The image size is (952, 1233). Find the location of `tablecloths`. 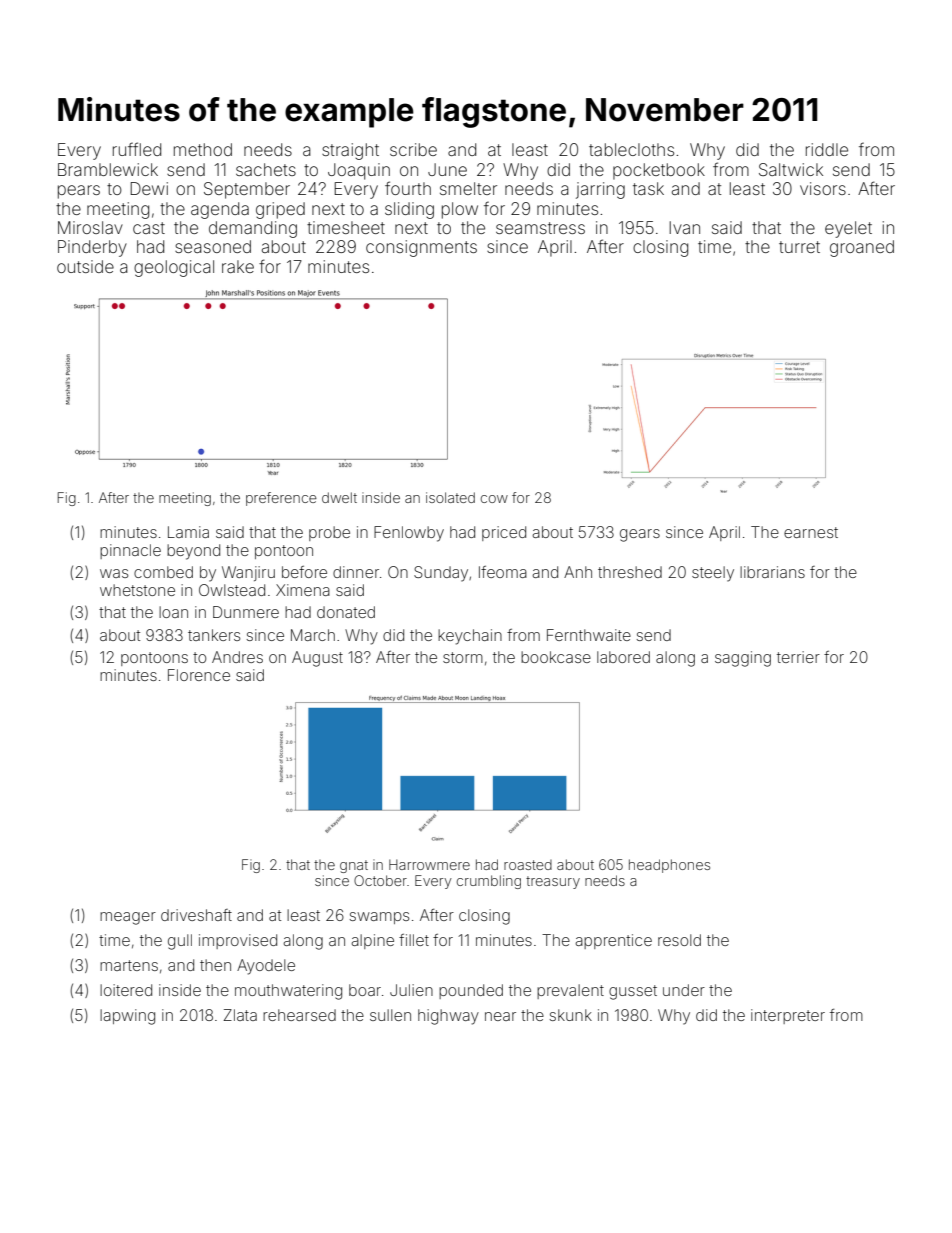

tablecloths is located at coordinates (631, 149).
